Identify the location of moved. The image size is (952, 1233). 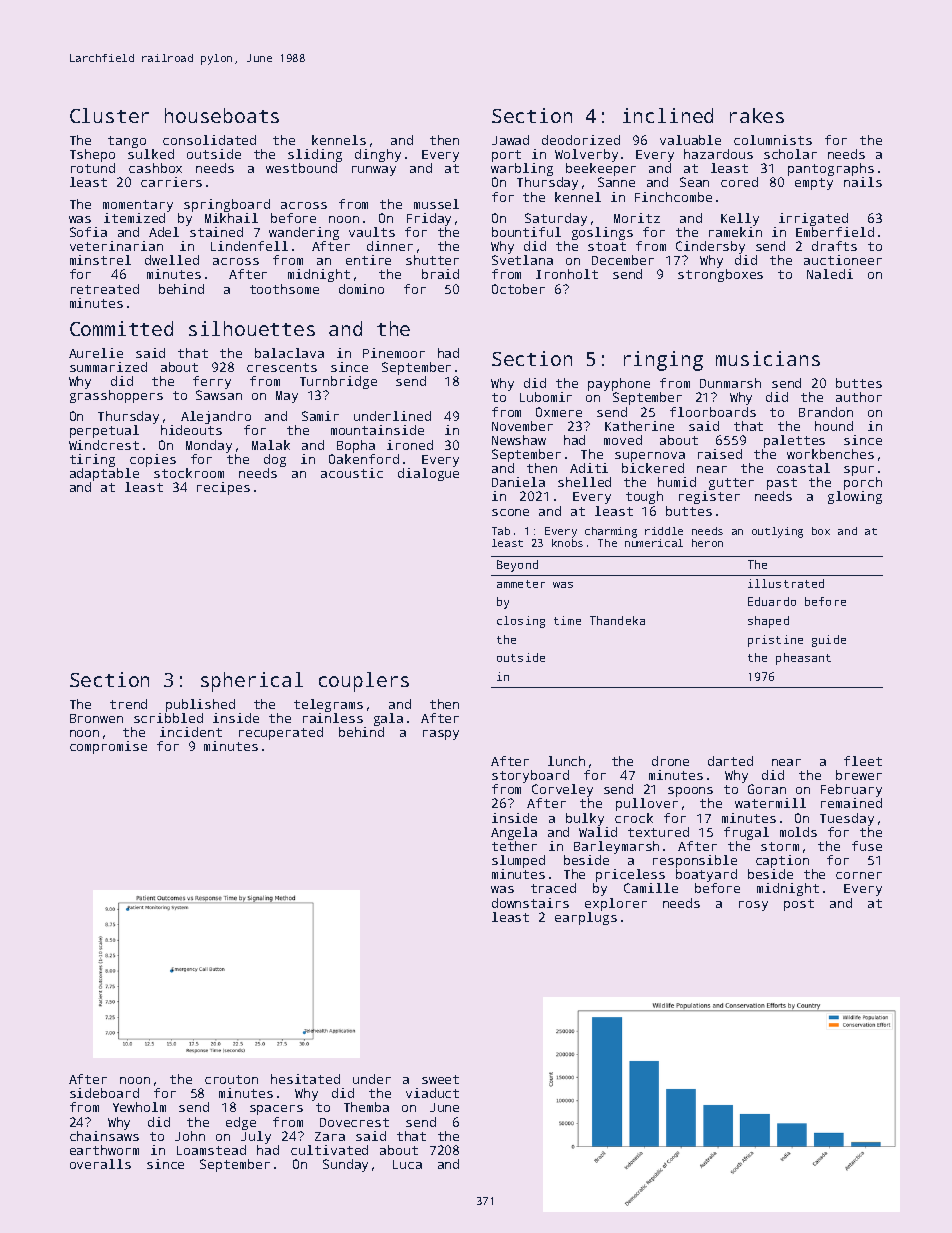
(623, 440).
